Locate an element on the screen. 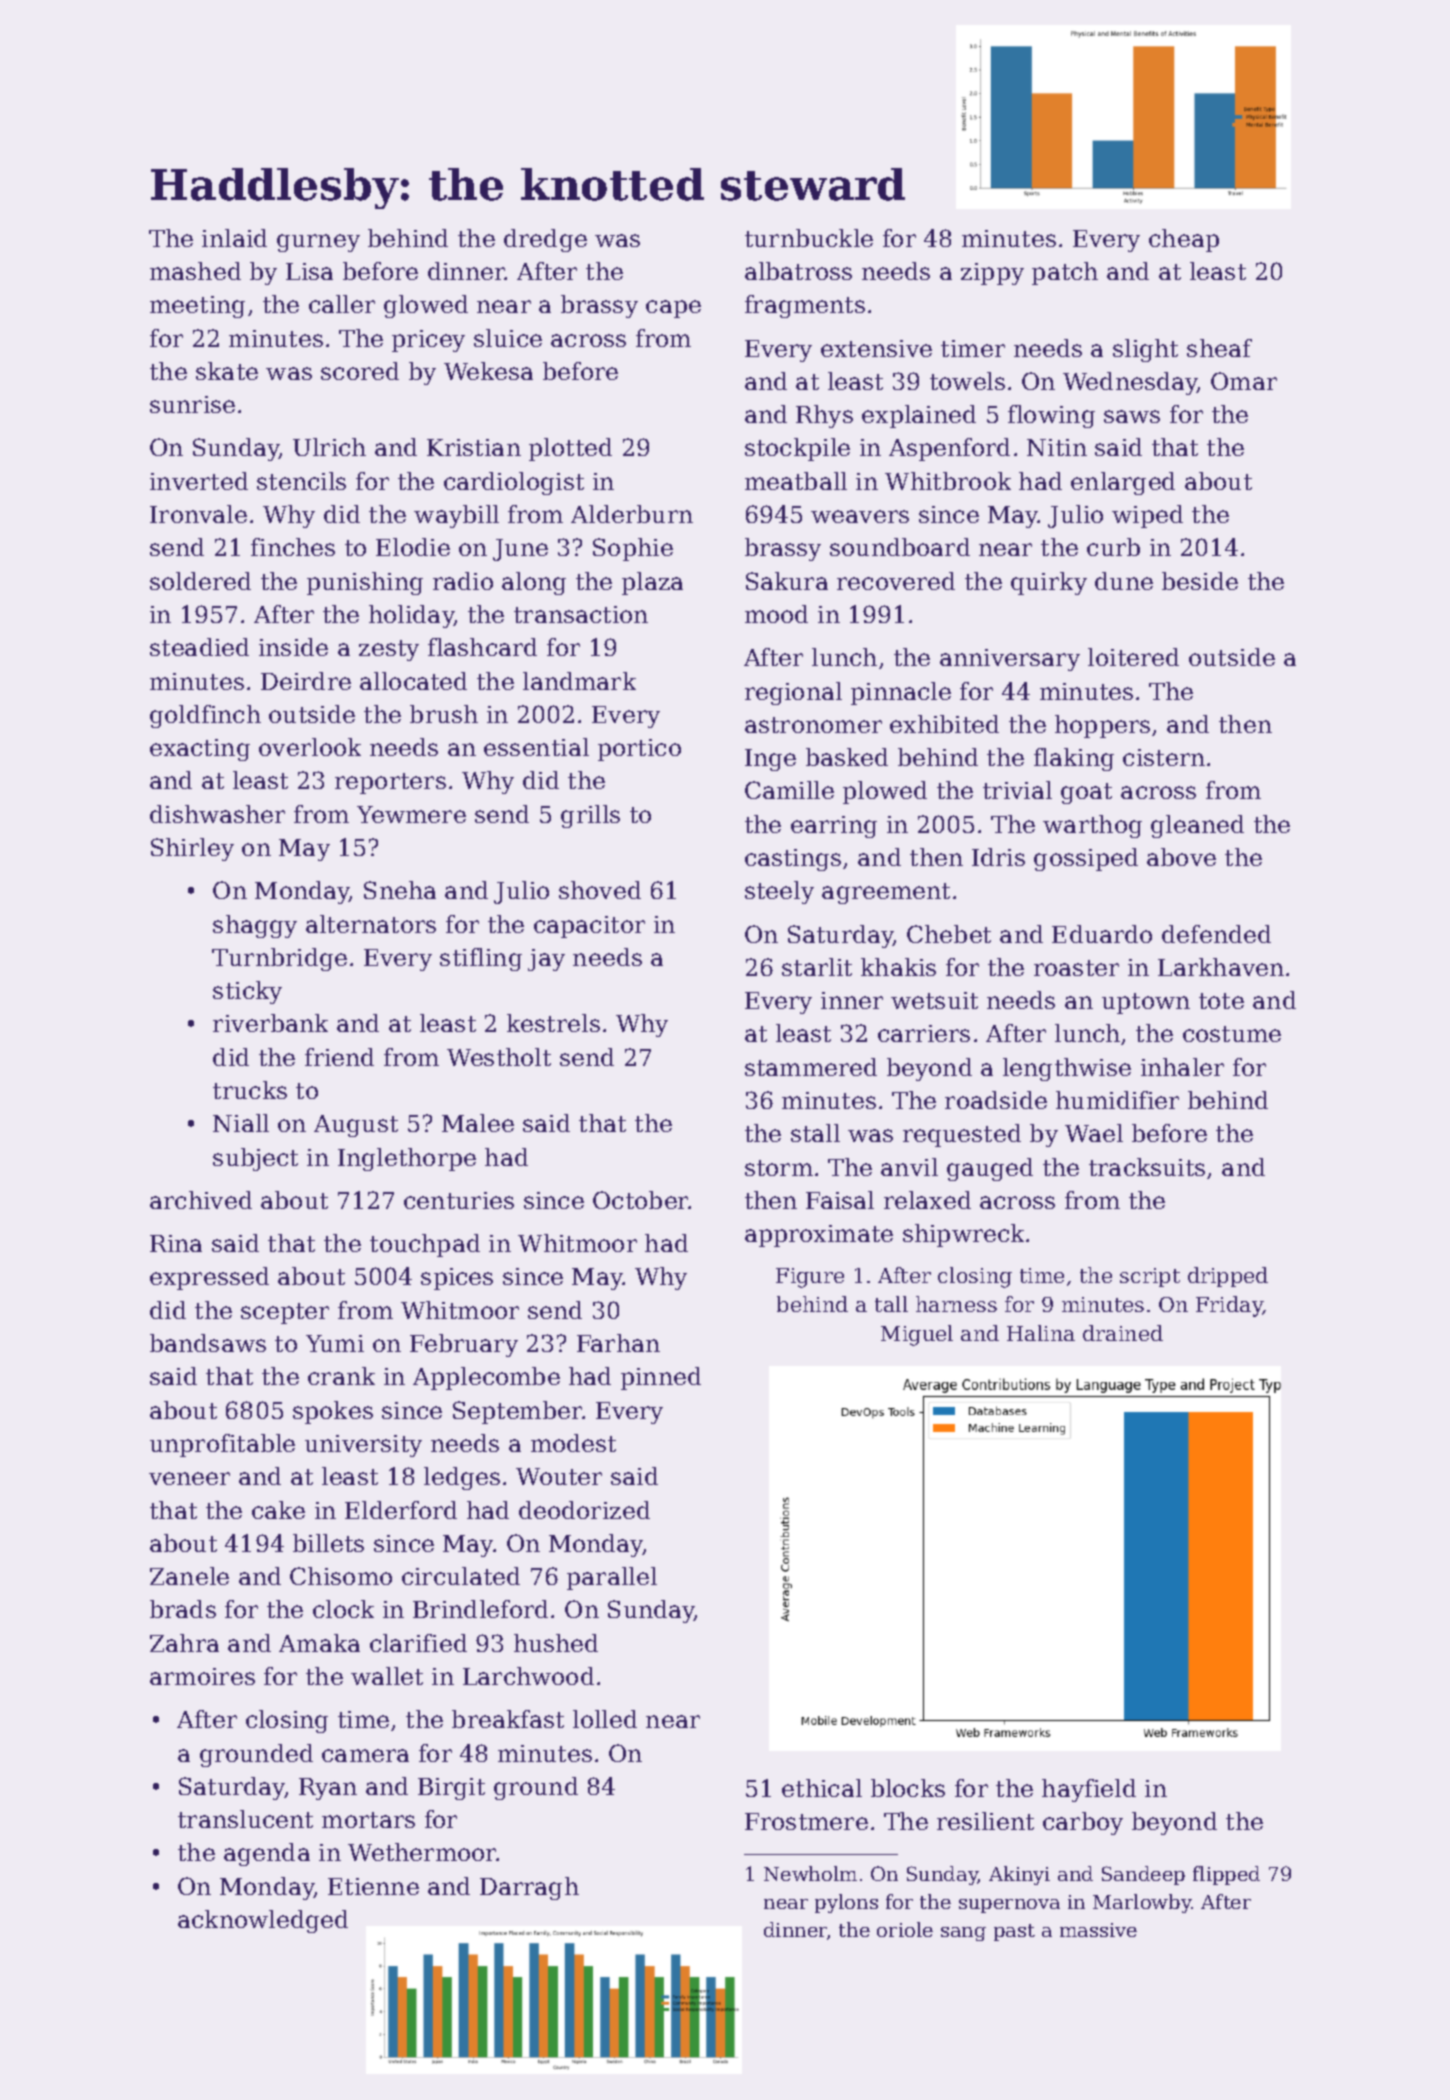 Image resolution: width=1450 pixels, height=2100 pixels. requested is located at coordinates (962, 1135).
